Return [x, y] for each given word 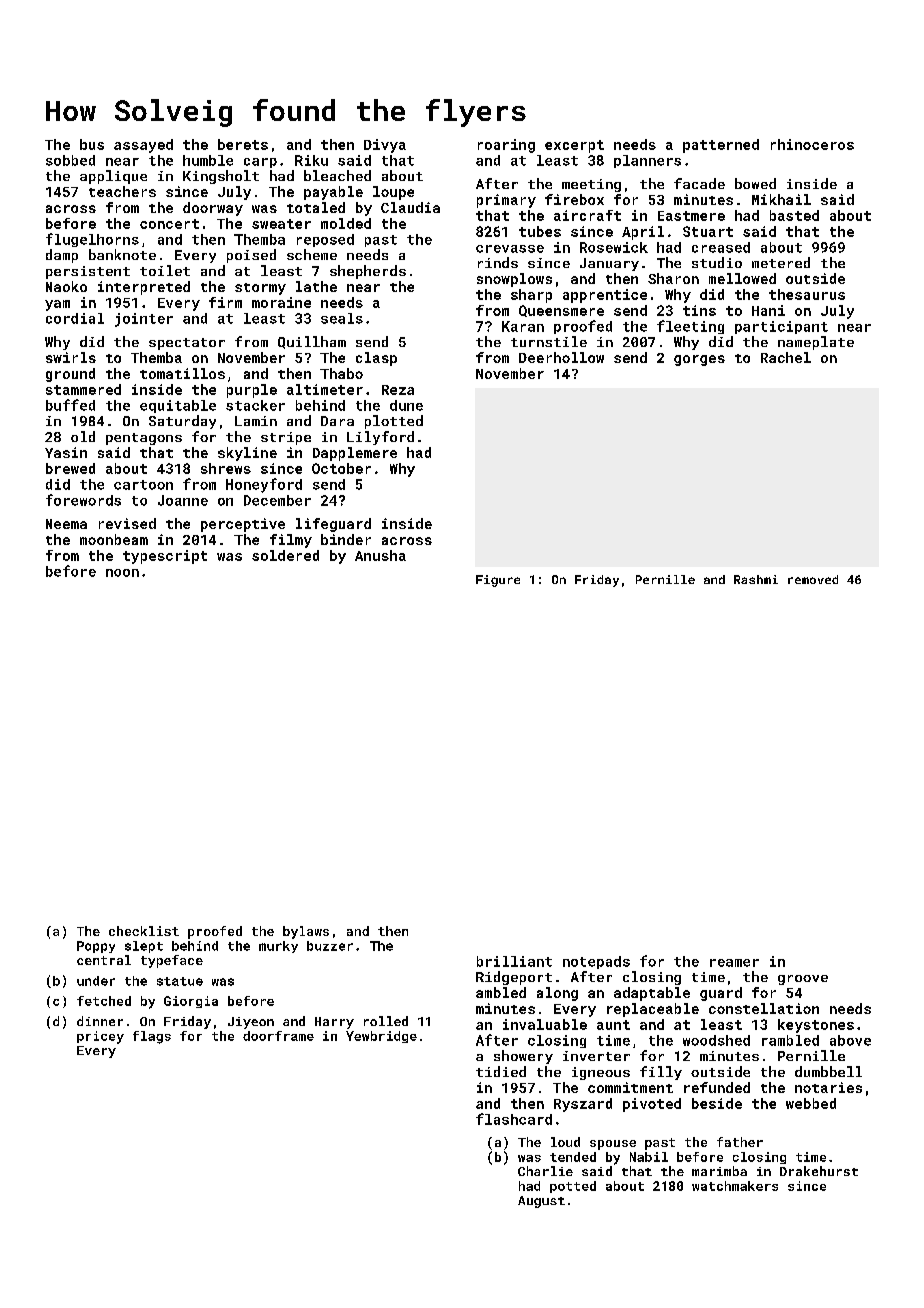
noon [122, 573]
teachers [122, 191]
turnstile [549, 341]
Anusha [380, 555]
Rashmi [756, 579]
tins [699, 310]
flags [152, 1037]
